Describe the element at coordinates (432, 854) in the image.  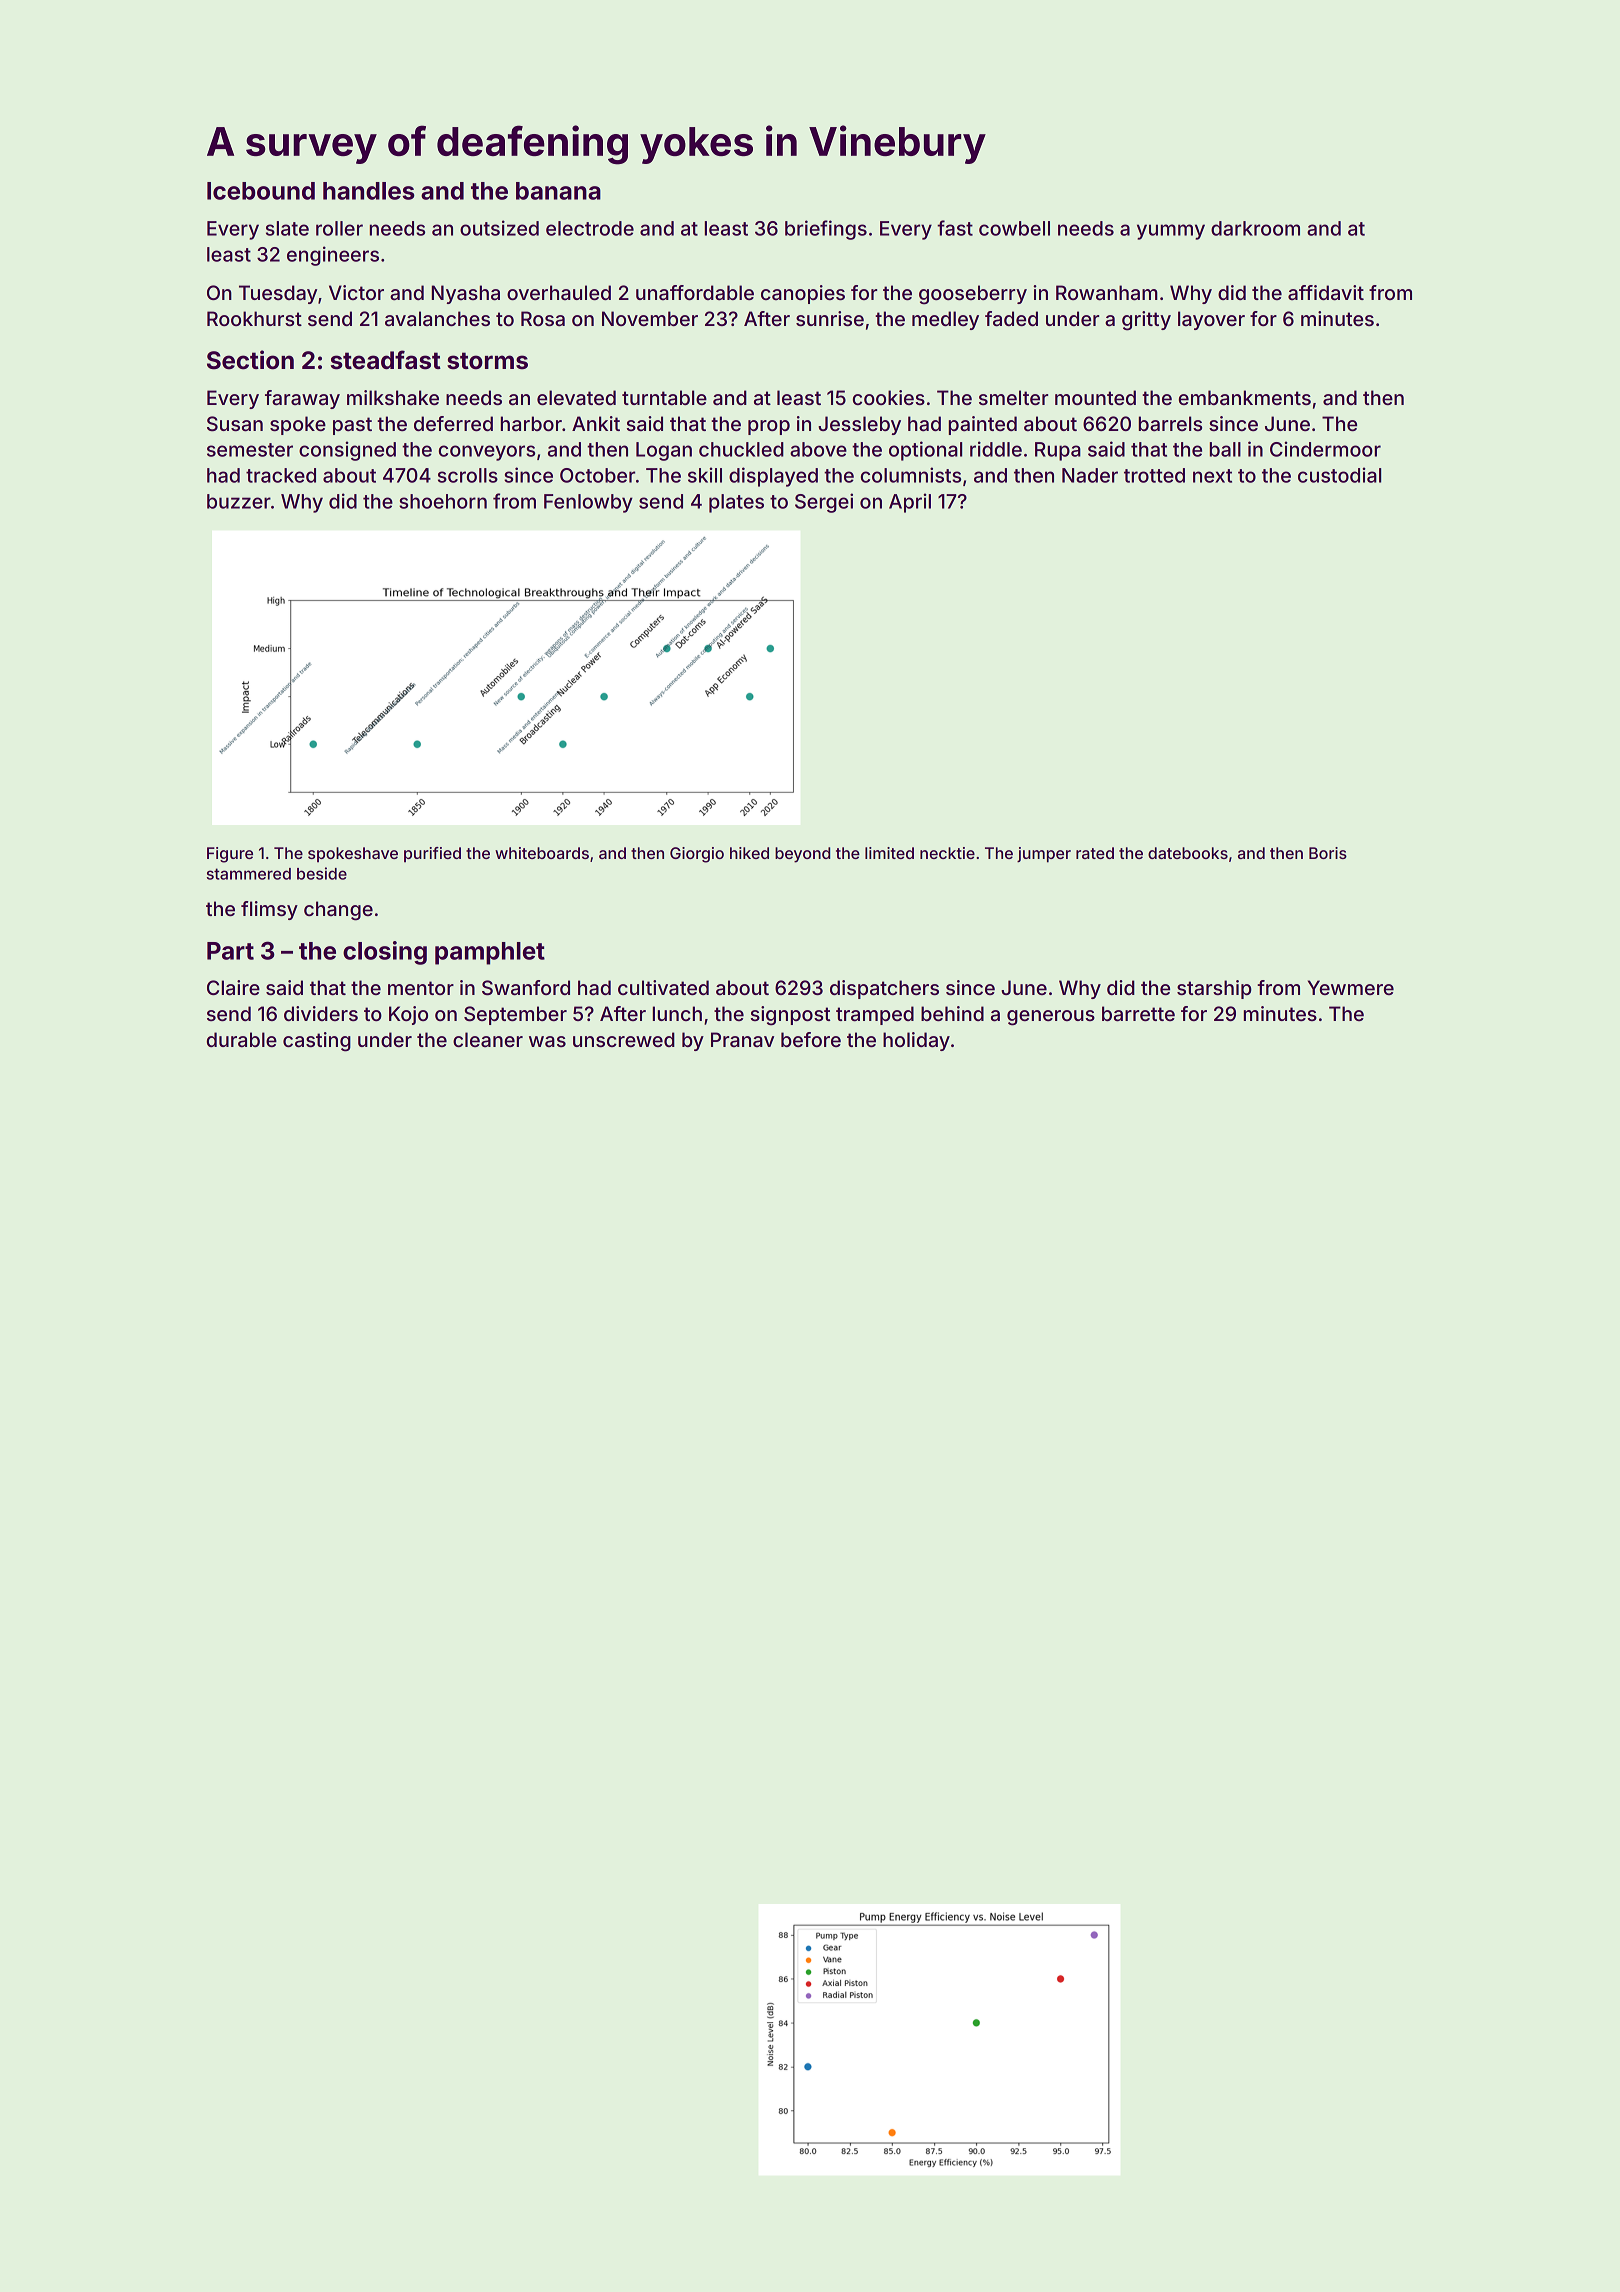
I see `purified` at that location.
